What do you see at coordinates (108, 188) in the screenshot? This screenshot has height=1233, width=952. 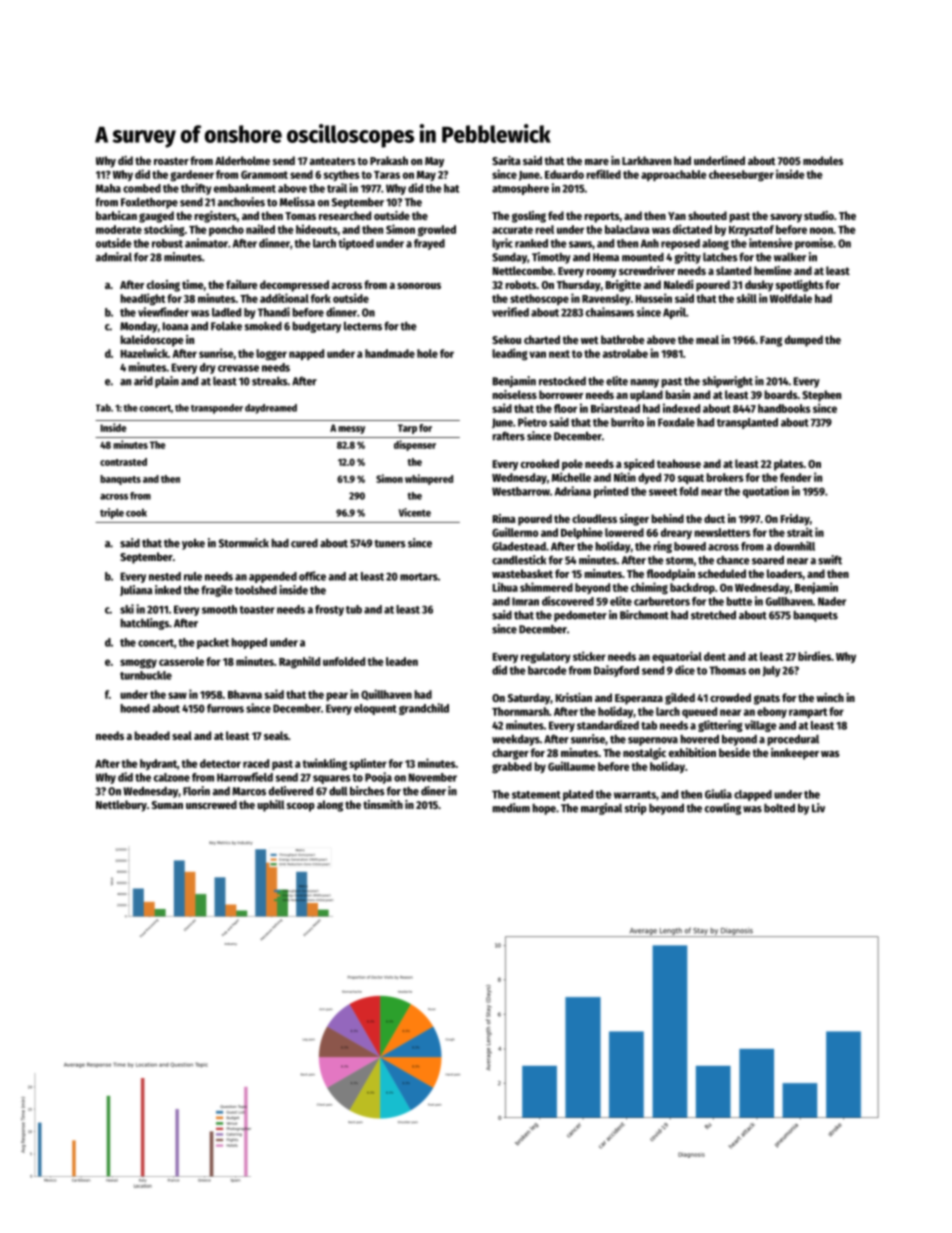 I see `Maha` at bounding box center [108, 188].
